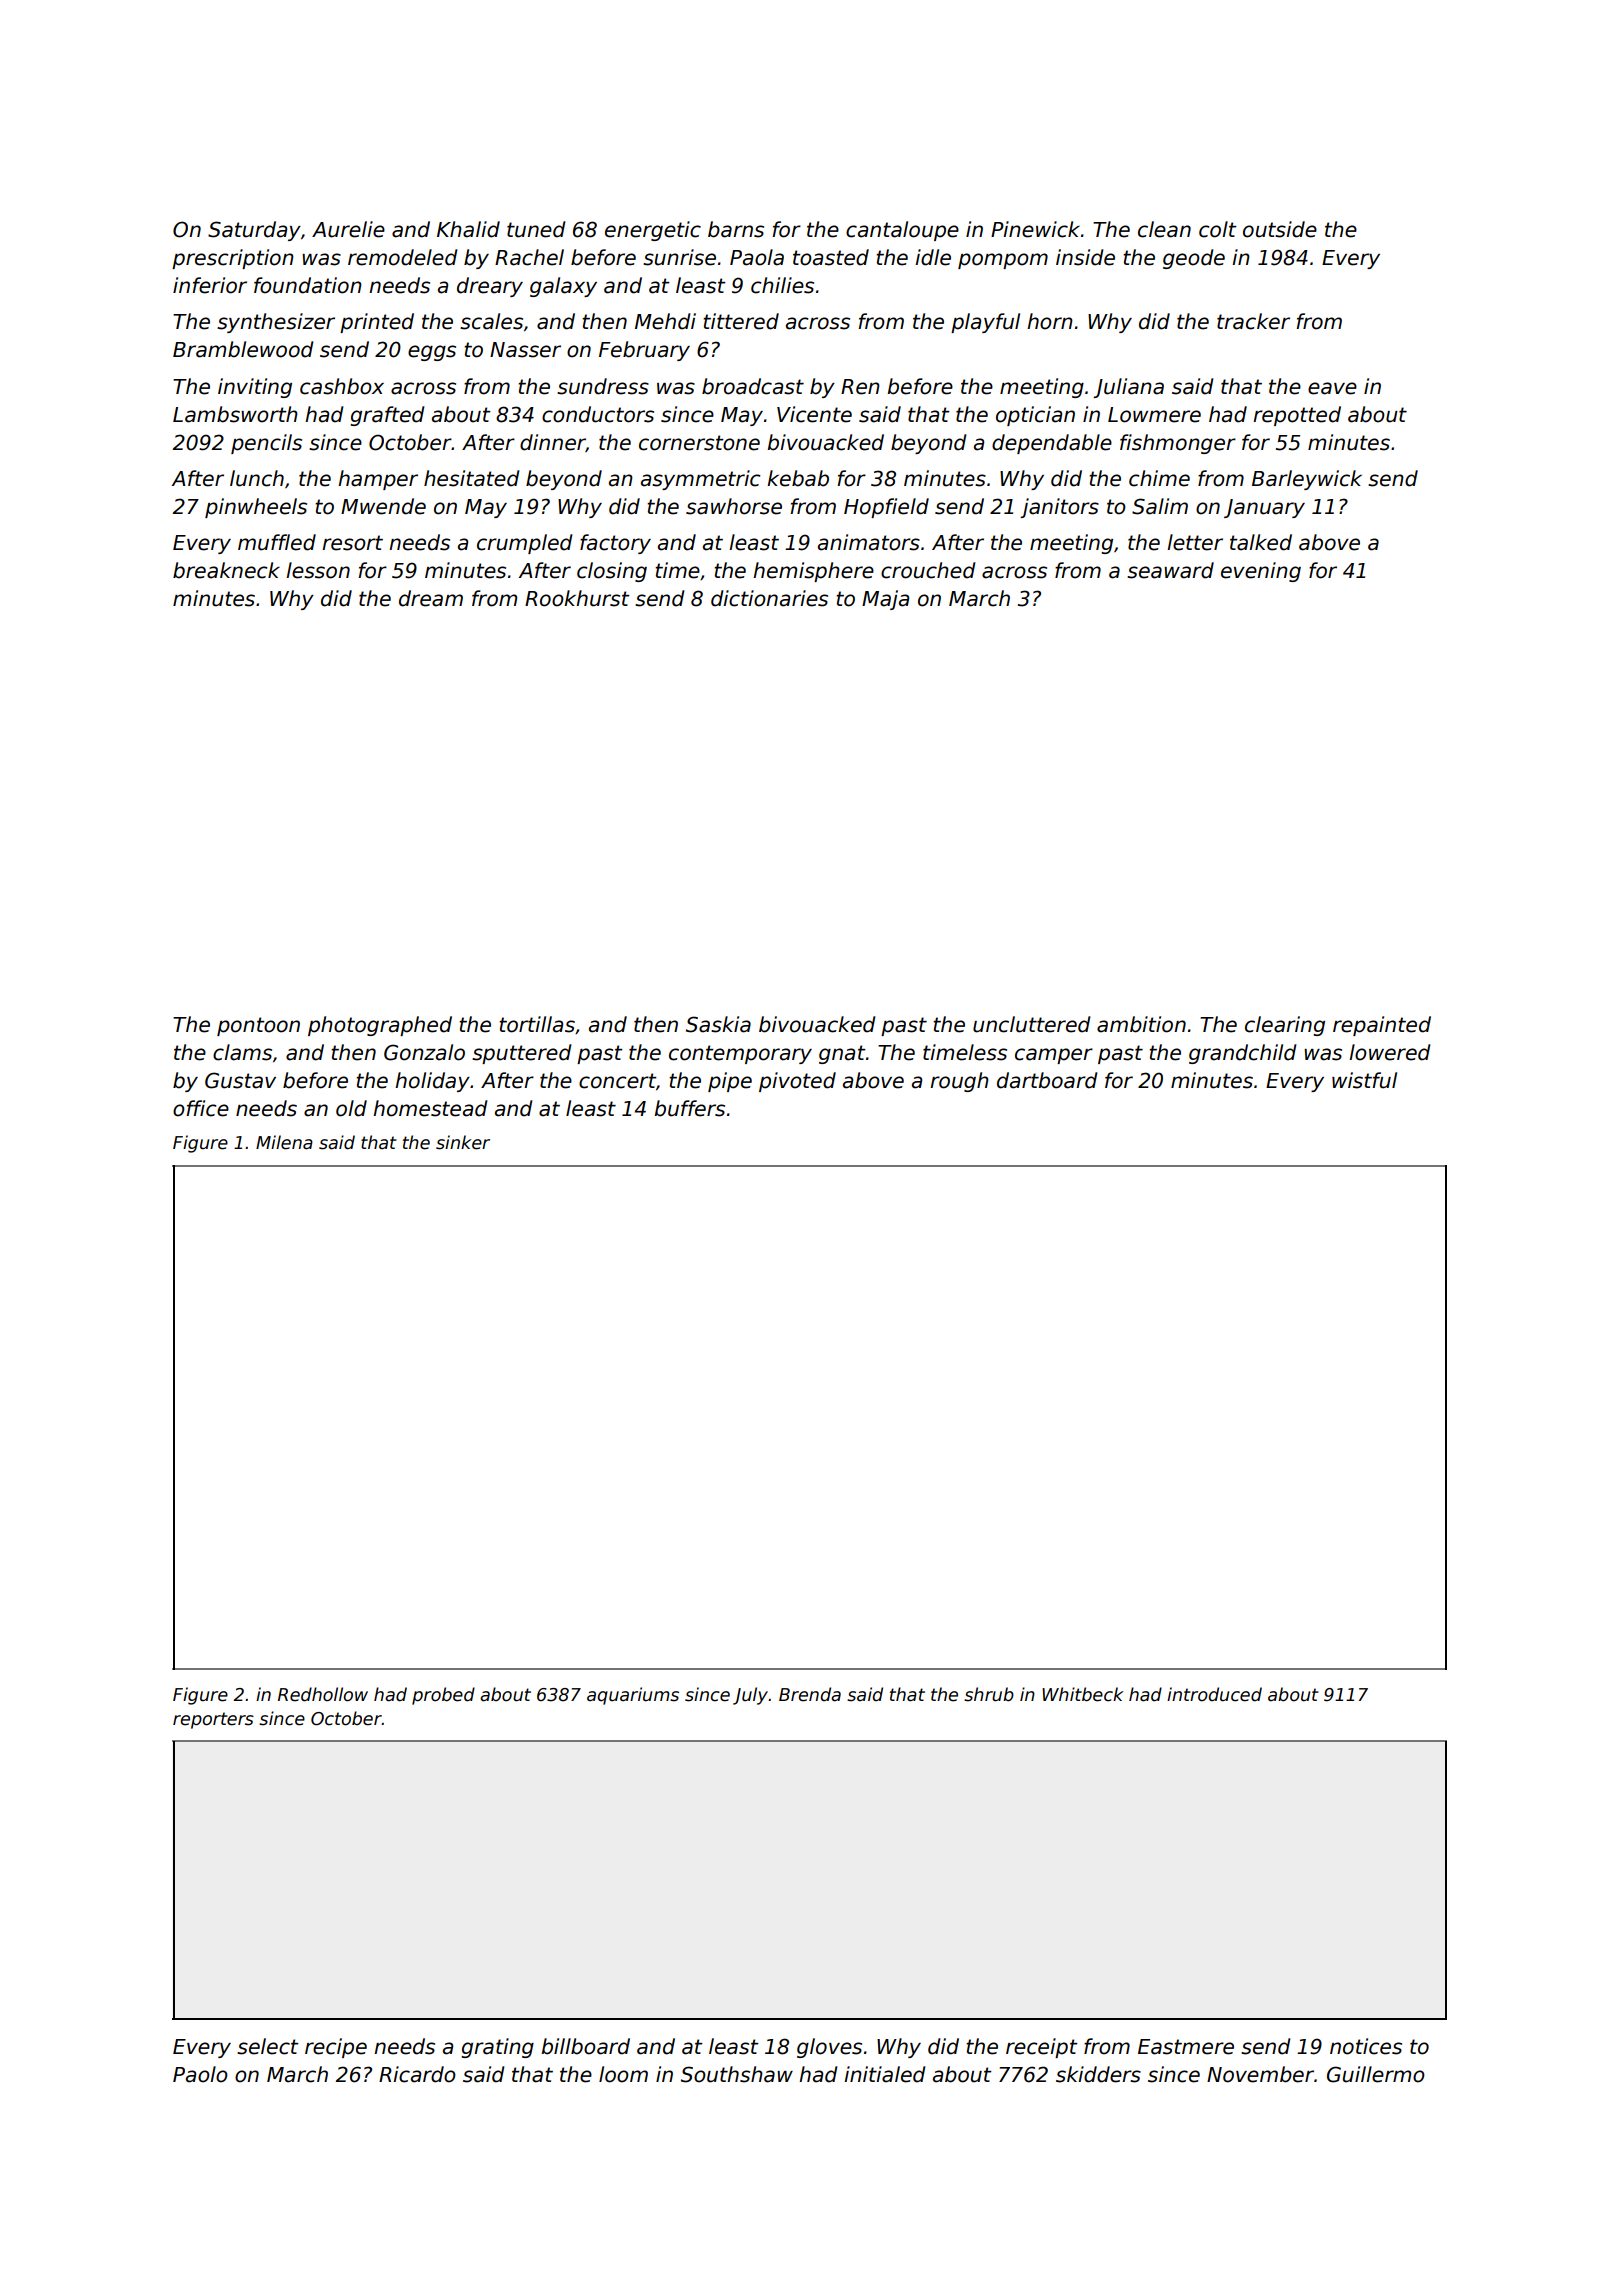  Describe the element at coordinates (1003, 261) in the screenshot. I see `pompom` at that location.
